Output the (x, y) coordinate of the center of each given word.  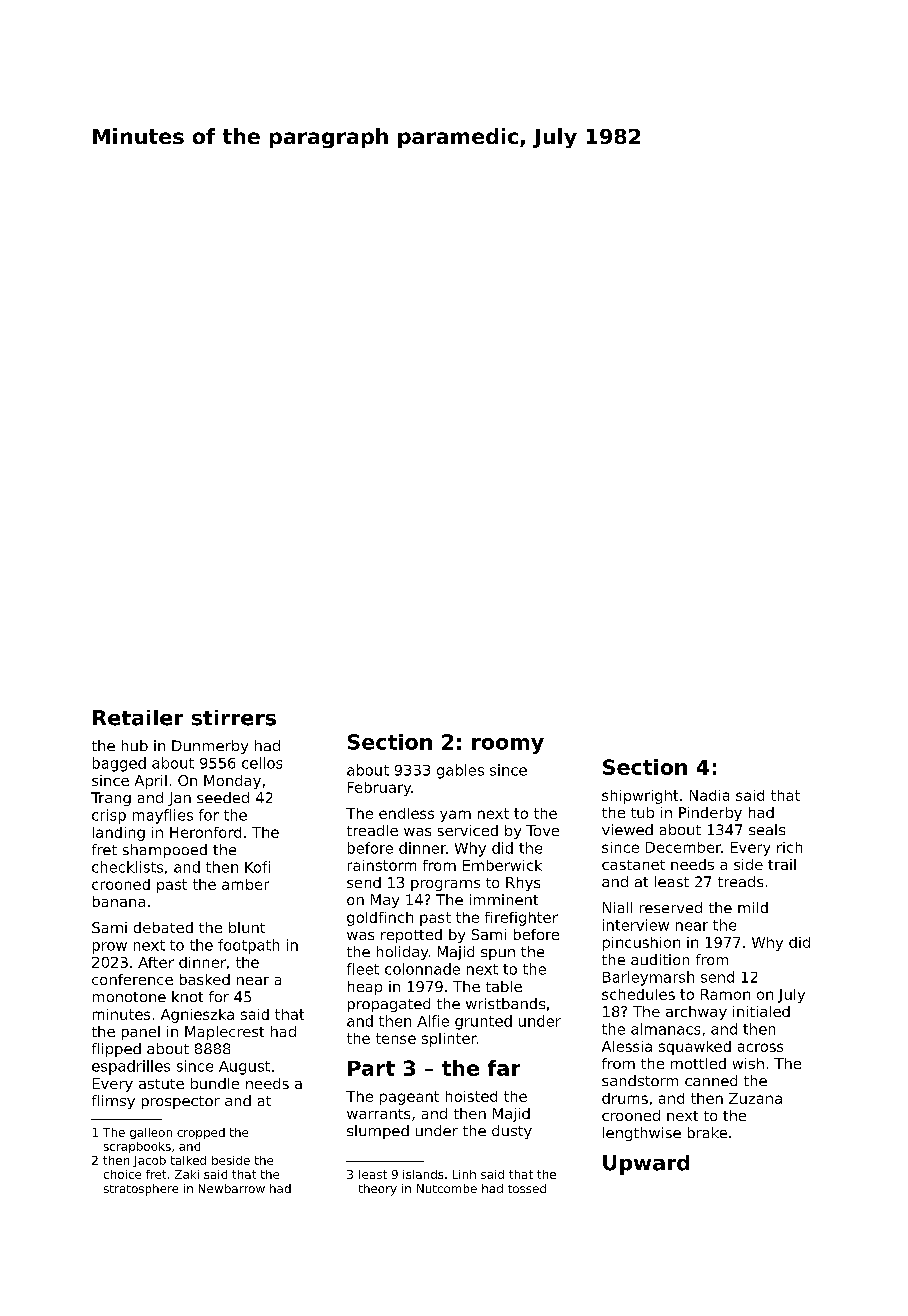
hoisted (471, 1096)
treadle (372, 830)
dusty (512, 1132)
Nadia (709, 795)
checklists (127, 867)
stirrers (234, 718)
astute (161, 1084)
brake (707, 1132)
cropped (201, 1133)
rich (789, 847)
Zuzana (755, 1098)
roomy (508, 746)
